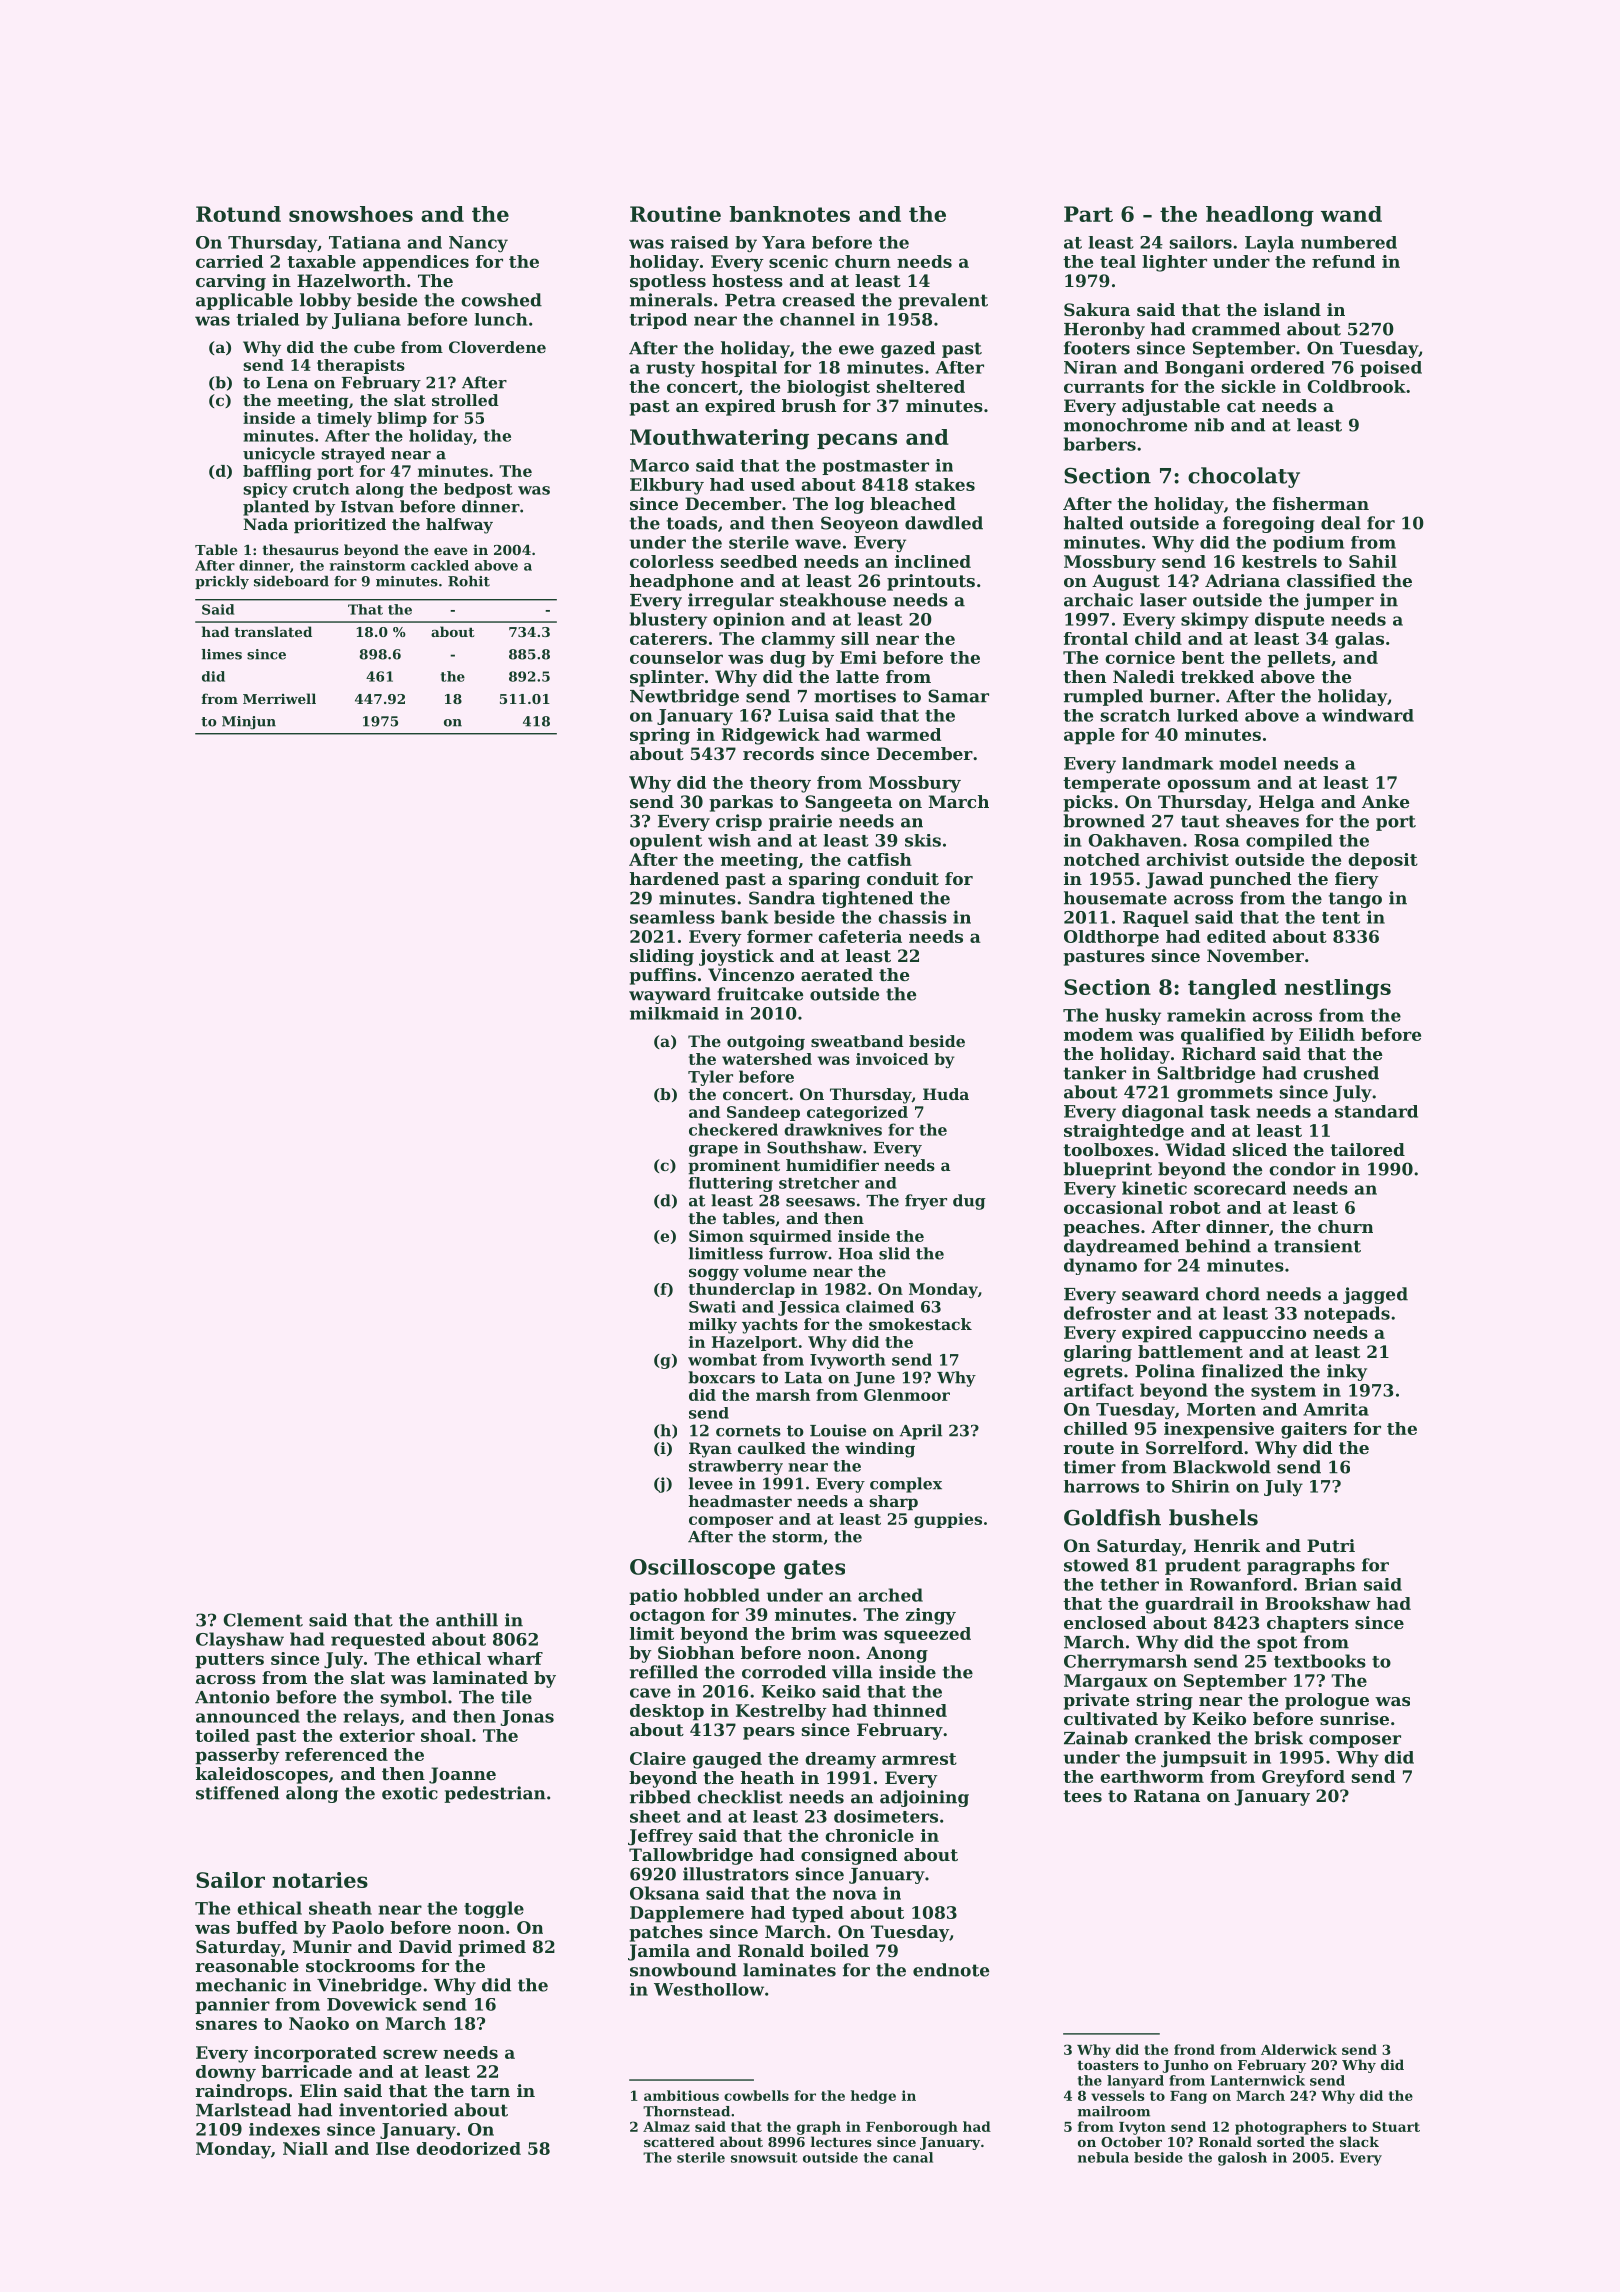 The height and width of the page is (2292, 1620). What do you see at coordinates (1124, 1132) in the page?
I see `straightedge` at bounding box center [1124, 1132].
